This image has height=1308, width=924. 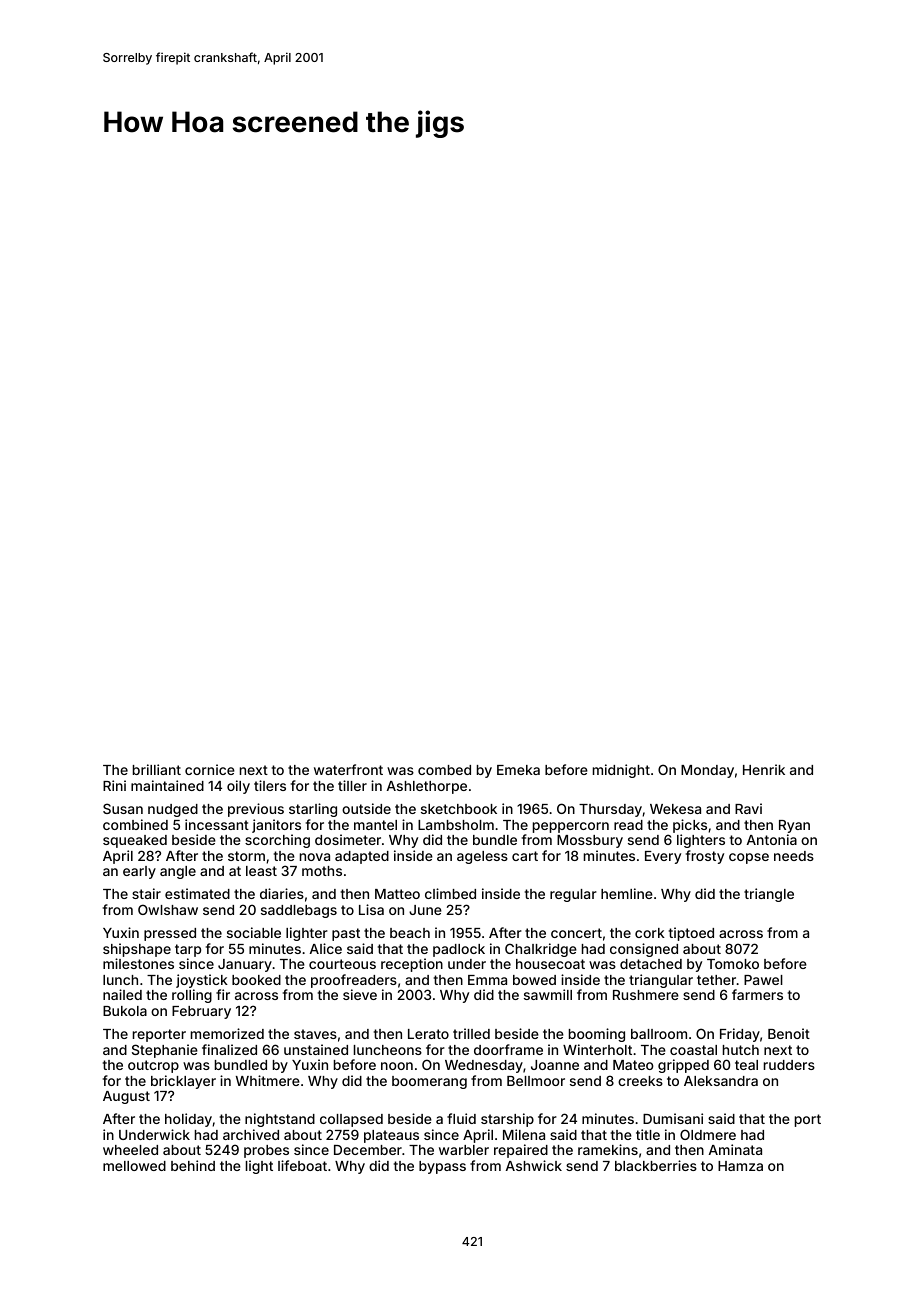 What do you see at coordinates (157, 769) in the image?
I see `brilliant` at bounding box center [157, 769].
